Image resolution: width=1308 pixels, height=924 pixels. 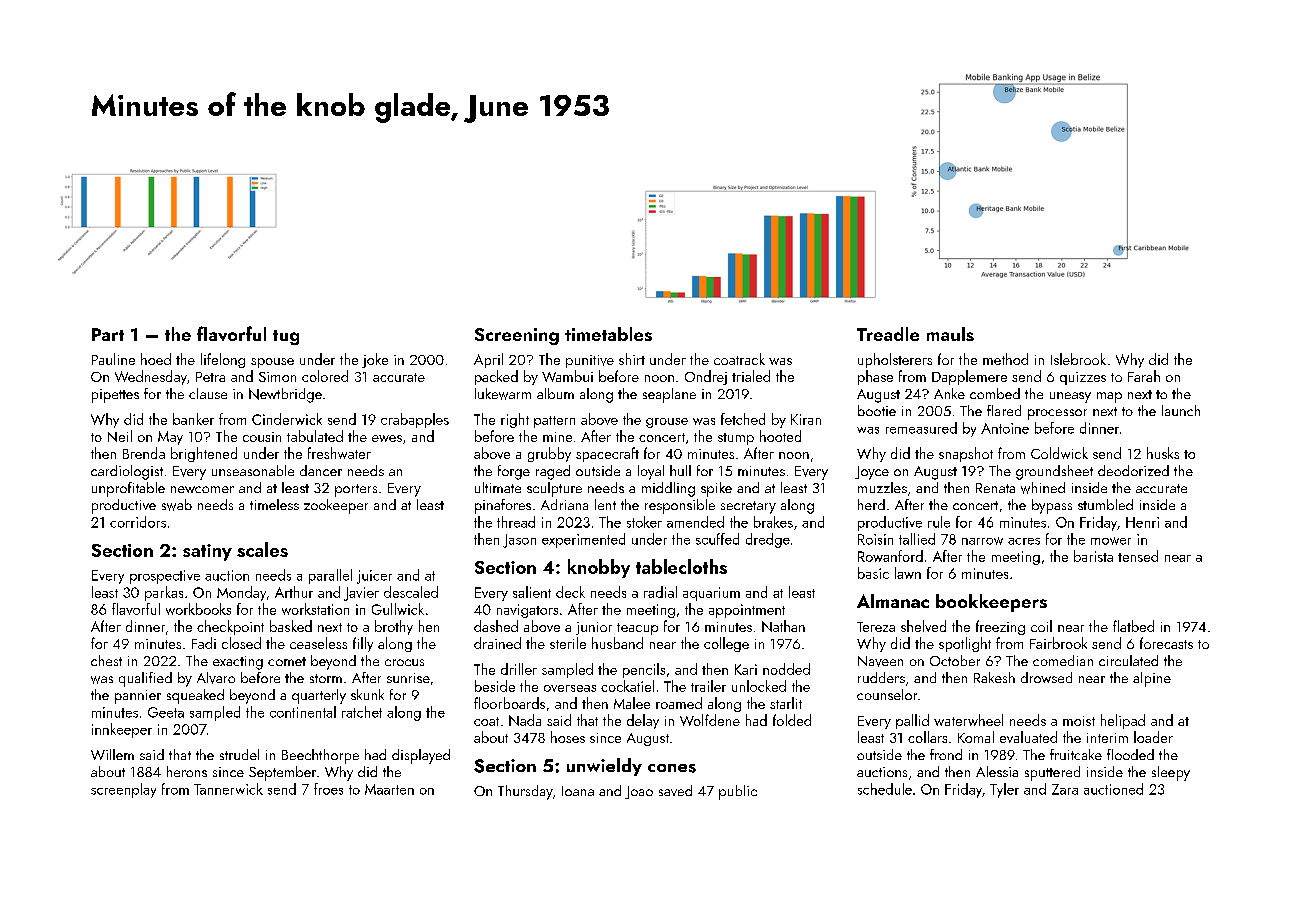 I want to click on Jason, so click(x=519, y=541).
